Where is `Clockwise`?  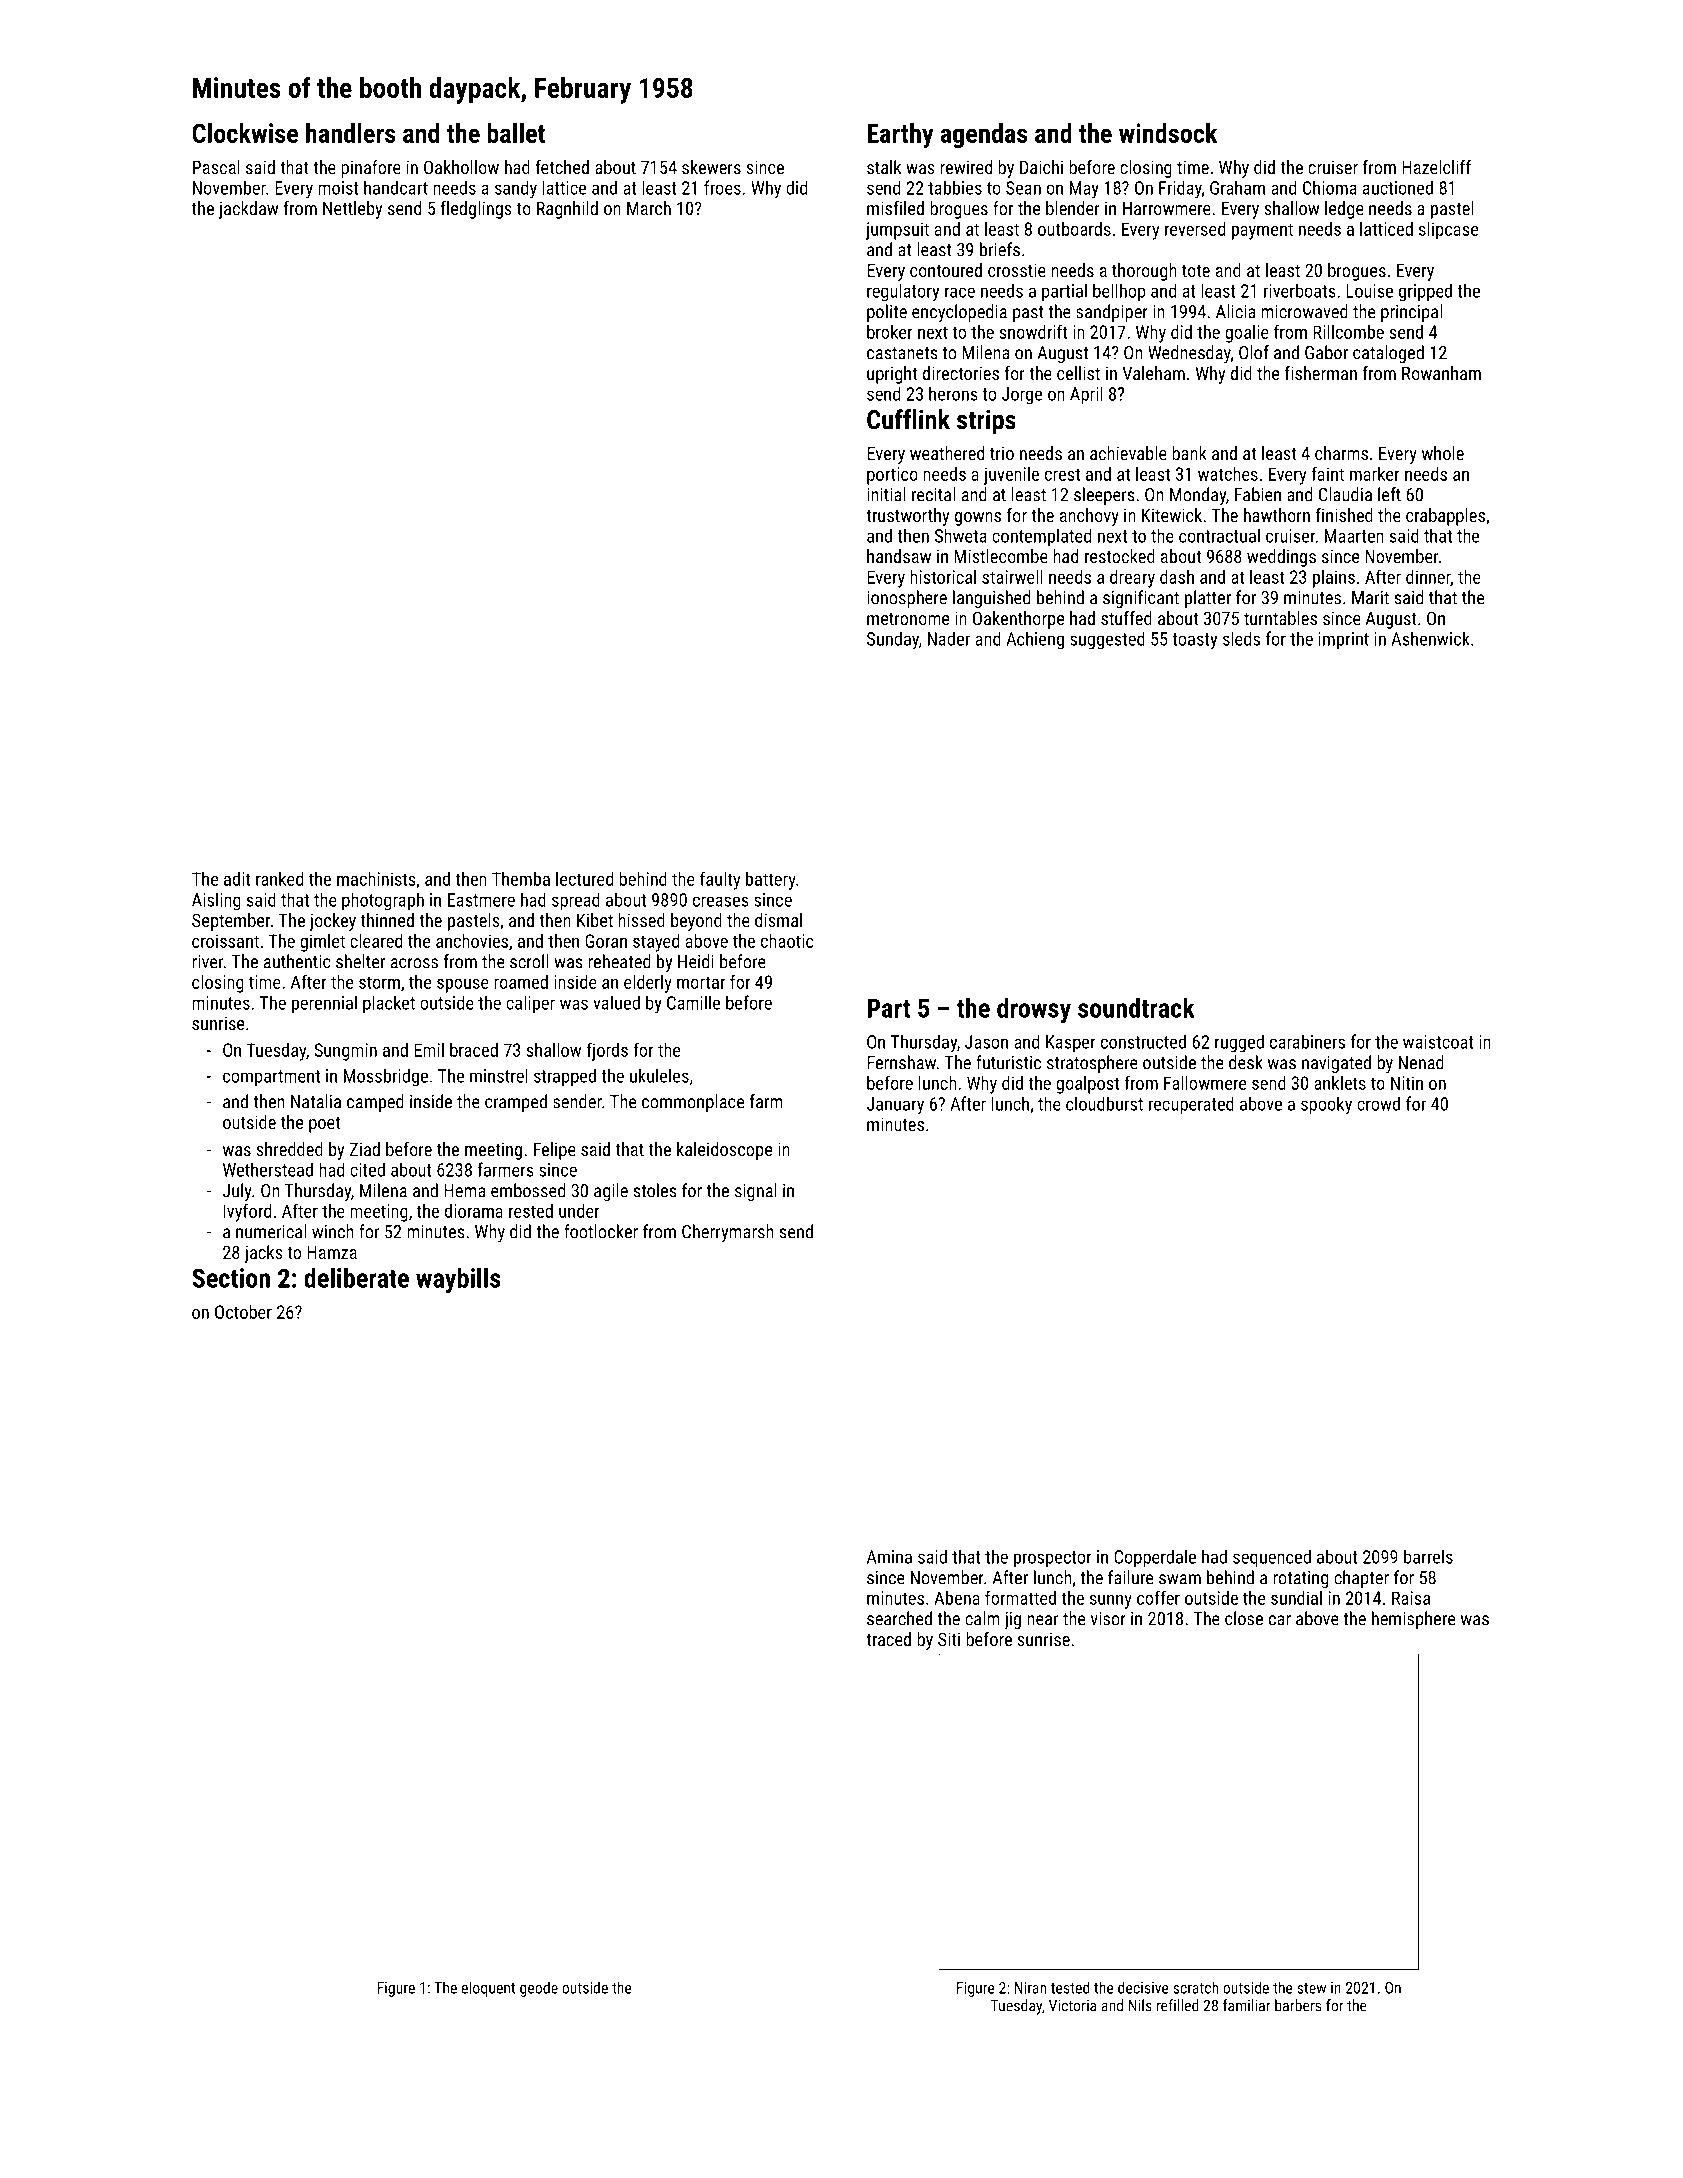 Clockwise is located at coordinates (245, 133).
